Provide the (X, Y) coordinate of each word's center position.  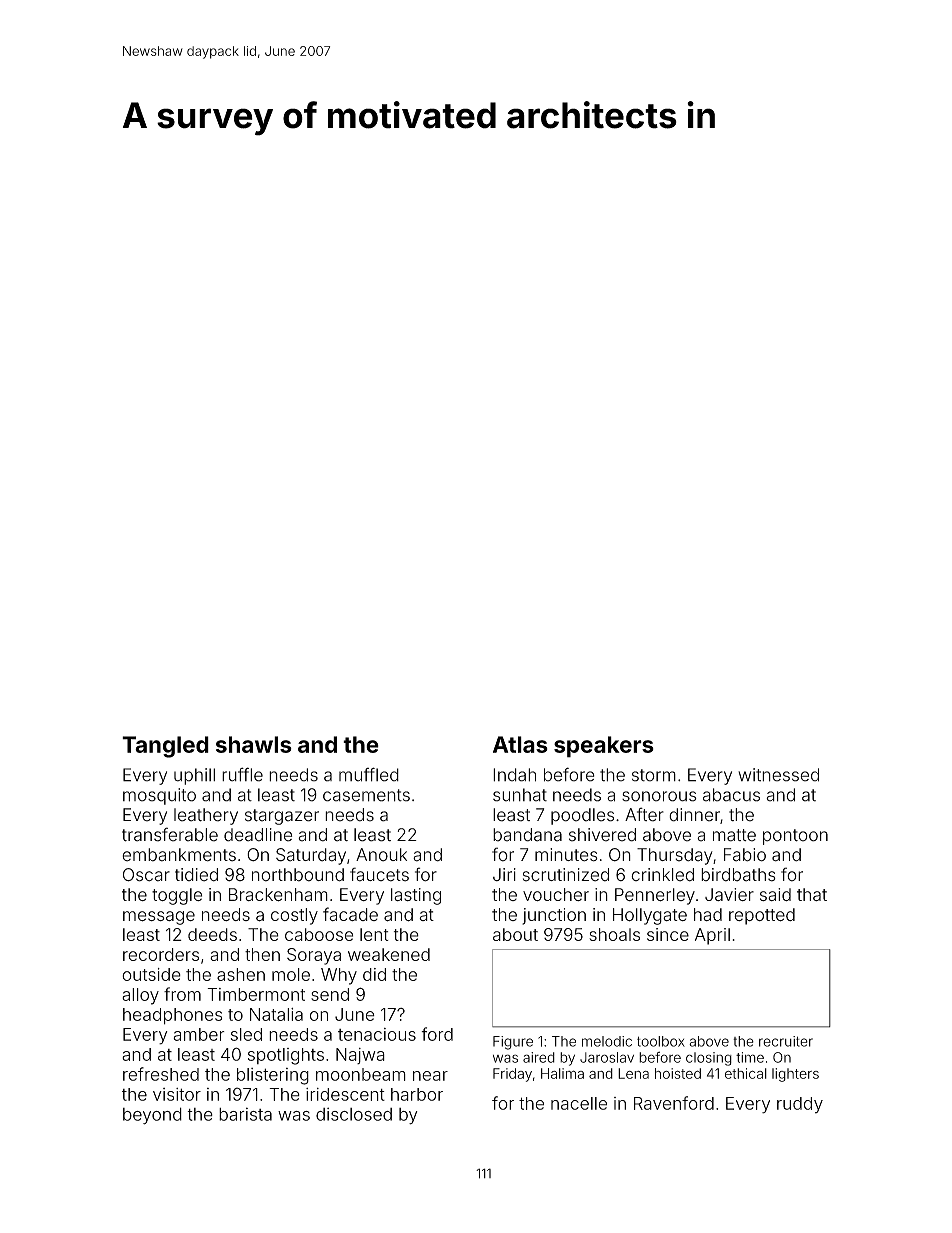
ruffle (242, 774)
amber (199, 1034)
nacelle (579, 1103)
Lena (633, 1073)
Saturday (311, 856)
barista (245, 1114)
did (374, 974)
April (712, 936)
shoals (614, 934)
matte (734, 835)
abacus (731, 795)
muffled (369, 774)
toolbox (661, 1041)
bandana (527, 835)
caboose (319, 934)
